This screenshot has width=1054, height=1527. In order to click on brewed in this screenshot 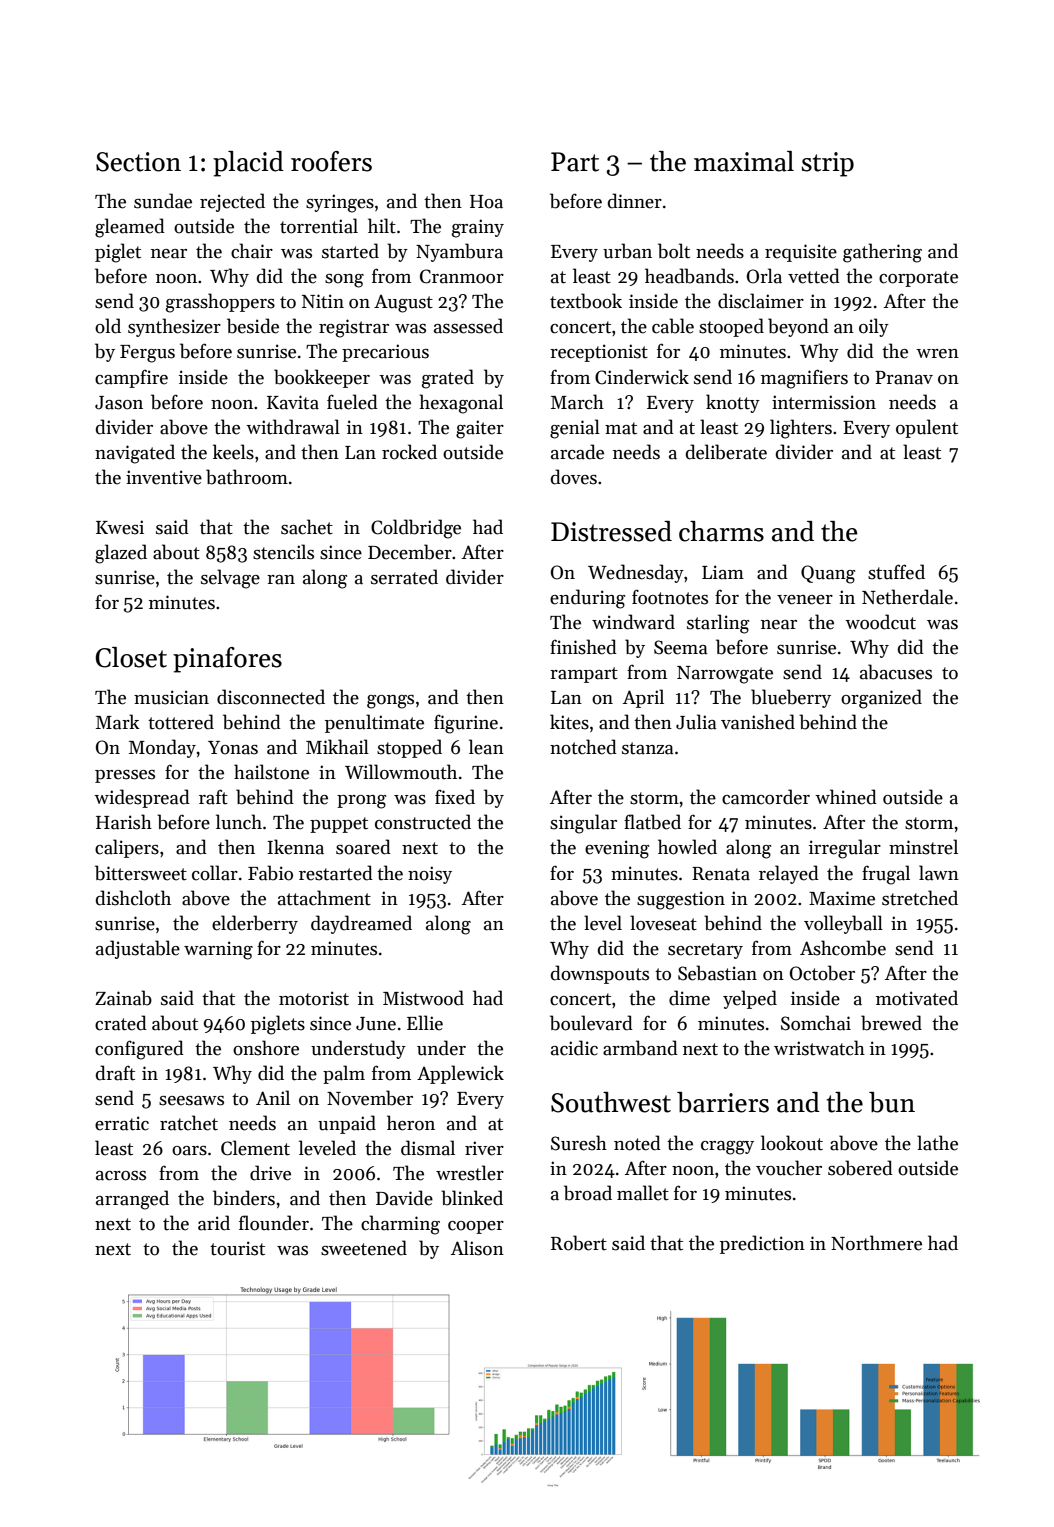, I will do `click(891, 1023)`.
